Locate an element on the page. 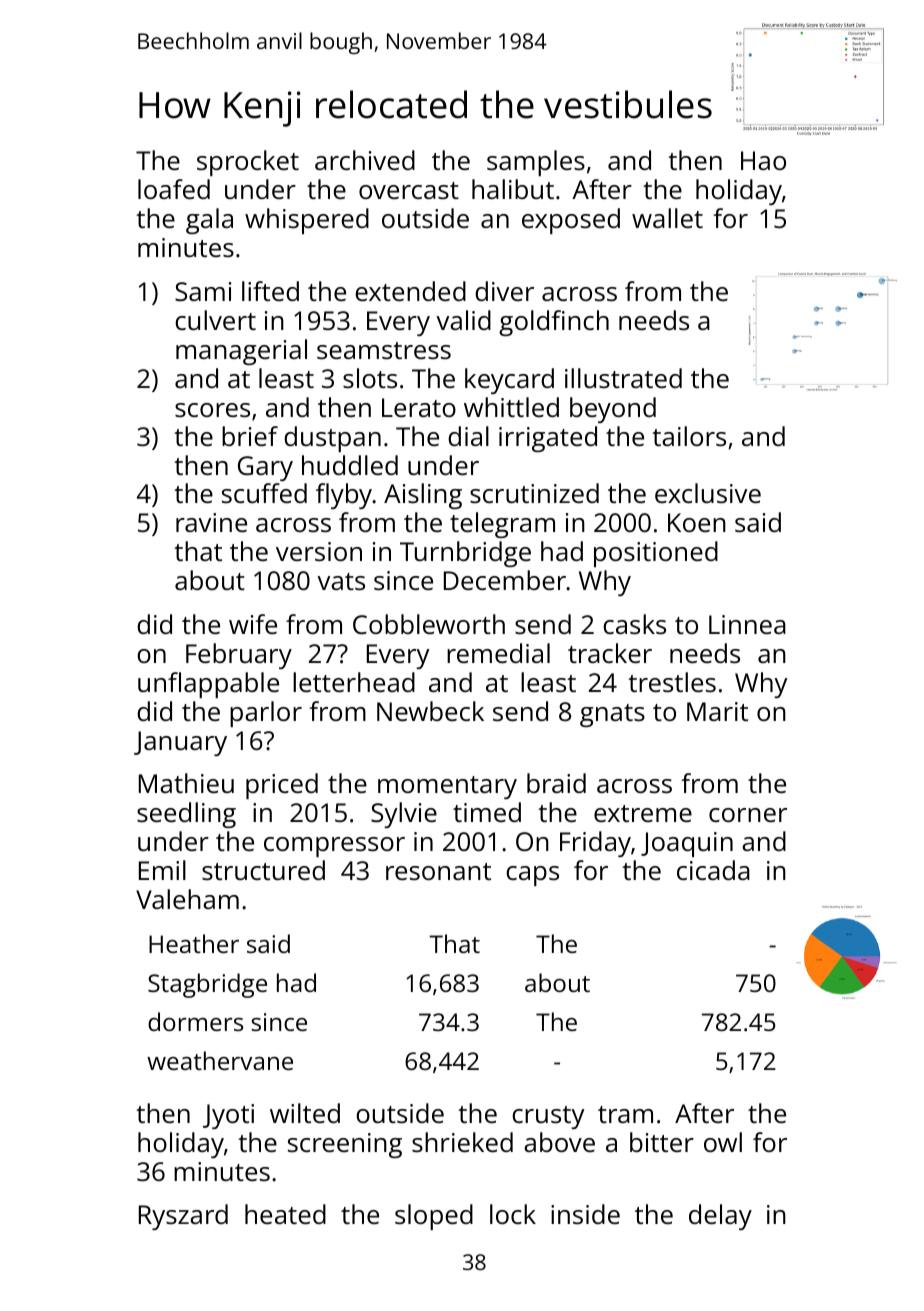  overcast is located at coordinates (409, 190).
